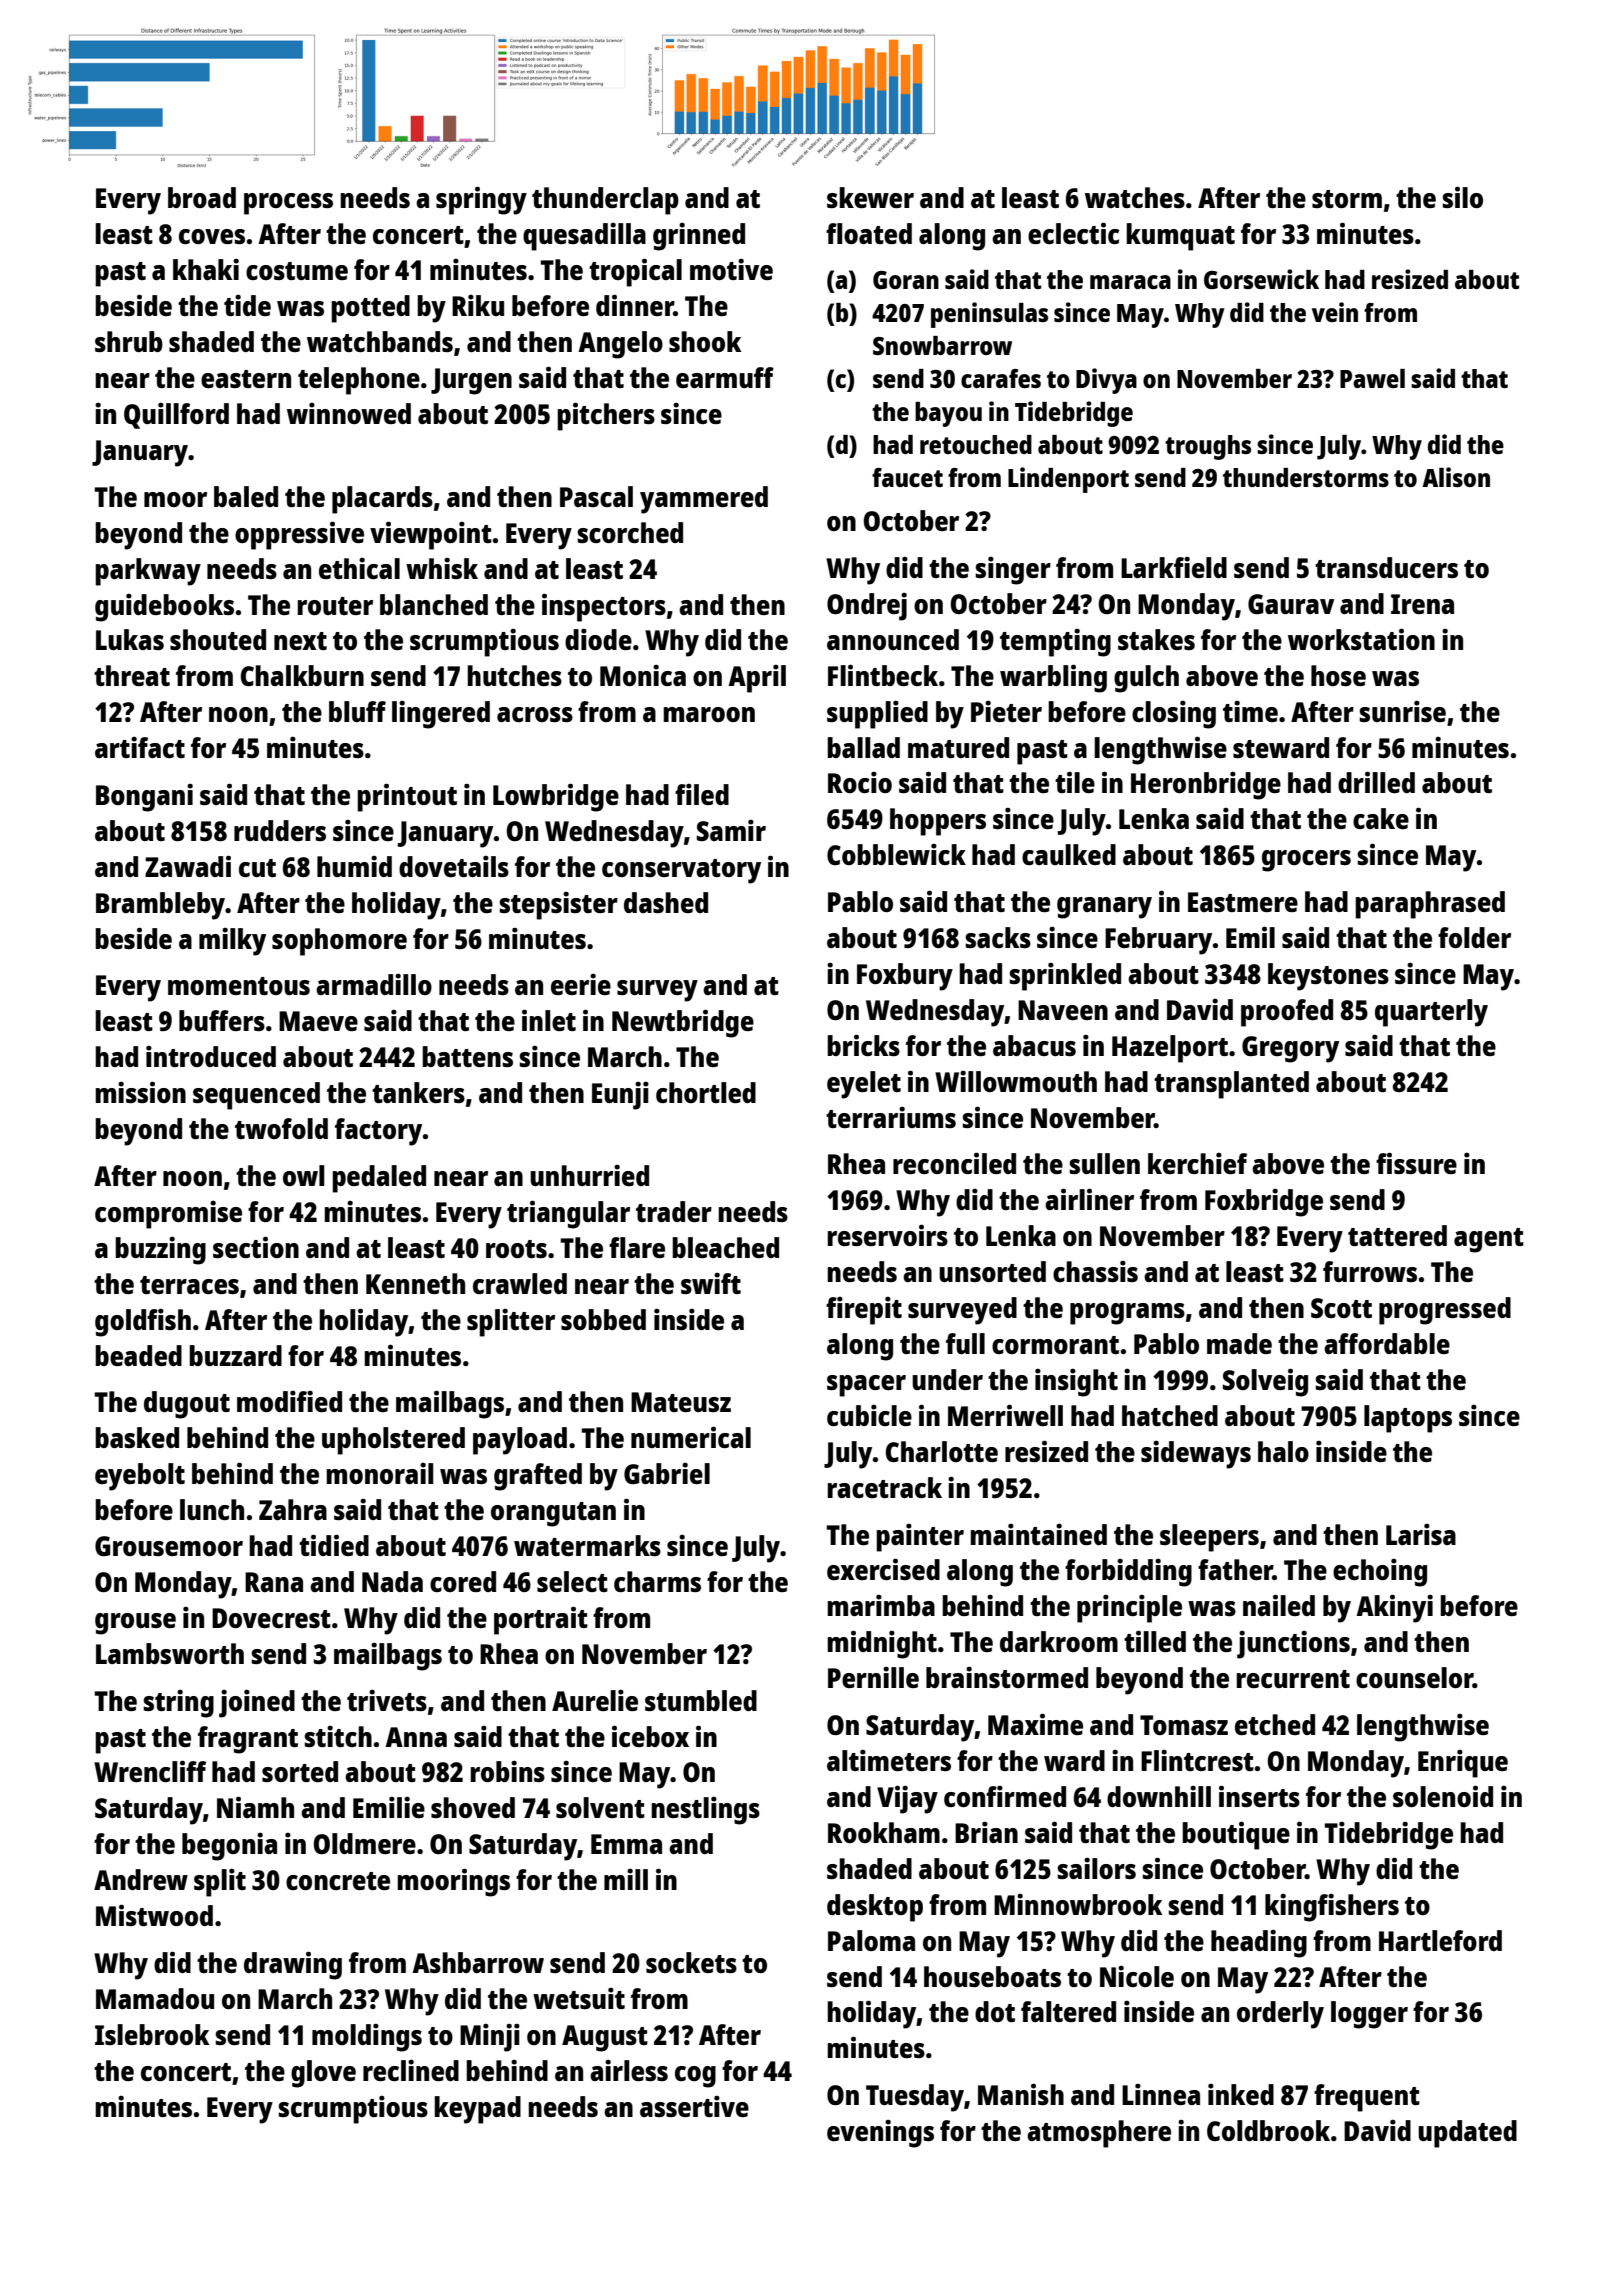 The width and height of the page is (1620, 2292). I want to click on sprinkled, so click(1065, 976).
